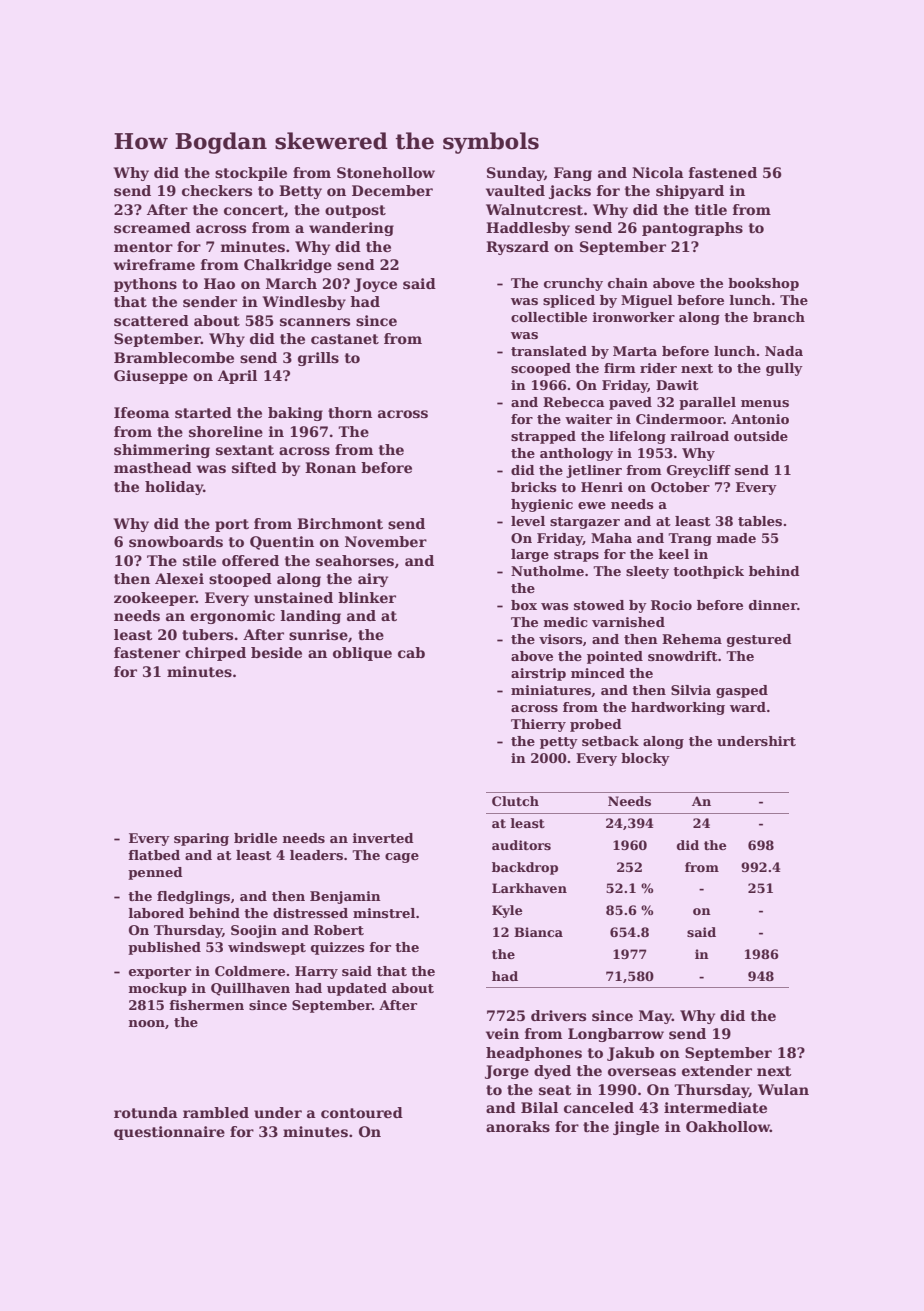 This screenshot has width=924, height=1311. I want to click on Birchmont, so click(340, 523).
